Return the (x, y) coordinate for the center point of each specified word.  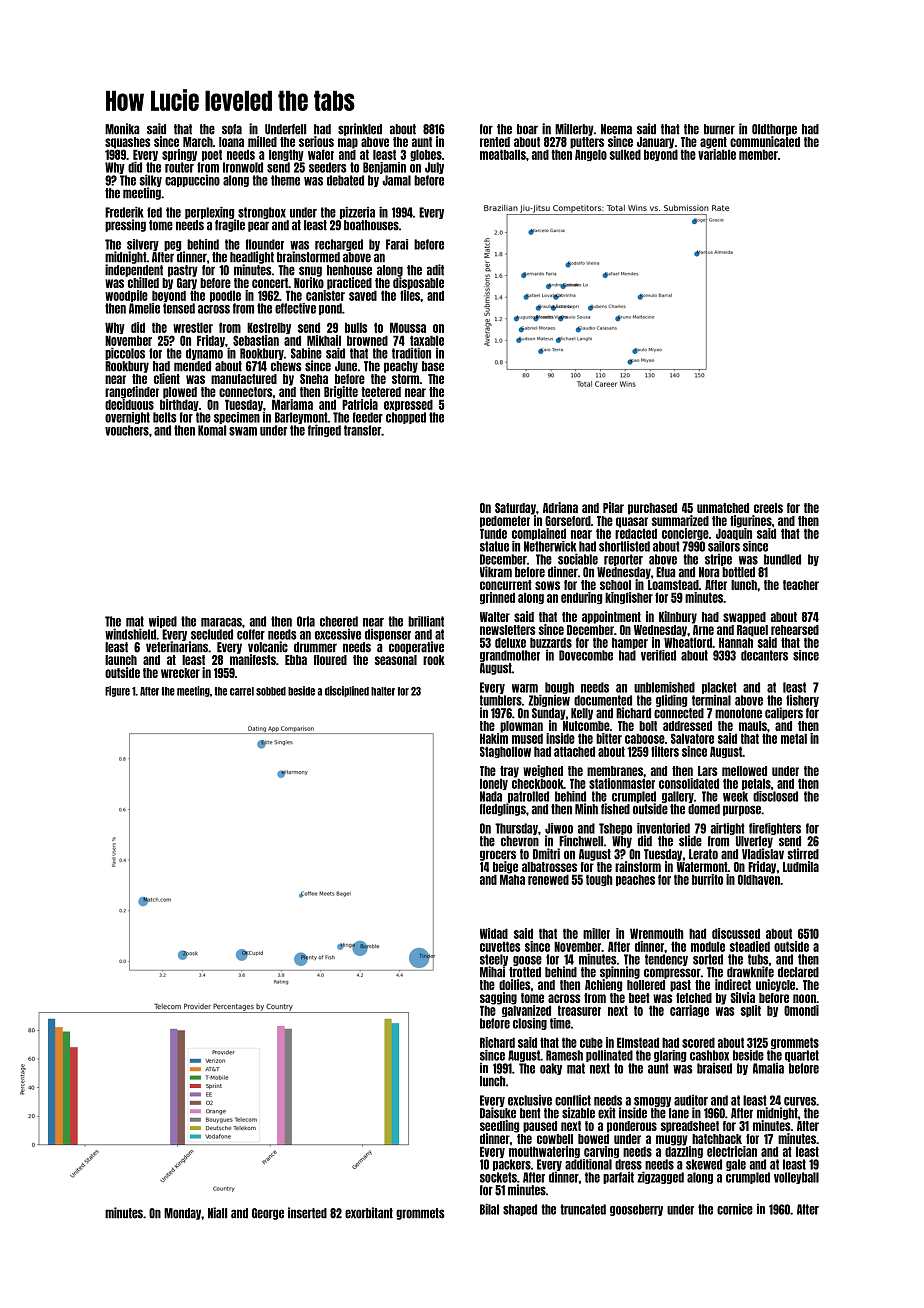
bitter (609, 738)
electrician (732, 1151)
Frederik (124, 212)
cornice (735, 1209)
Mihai (492, 972)
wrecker (180, 673)
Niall (217, 1213)
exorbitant (369, 1213)
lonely (494, 784)
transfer (362, 430)
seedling (499, 1126)
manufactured (244, 379)
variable (717, 154)
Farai (397, 244)
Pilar (613, 507)
